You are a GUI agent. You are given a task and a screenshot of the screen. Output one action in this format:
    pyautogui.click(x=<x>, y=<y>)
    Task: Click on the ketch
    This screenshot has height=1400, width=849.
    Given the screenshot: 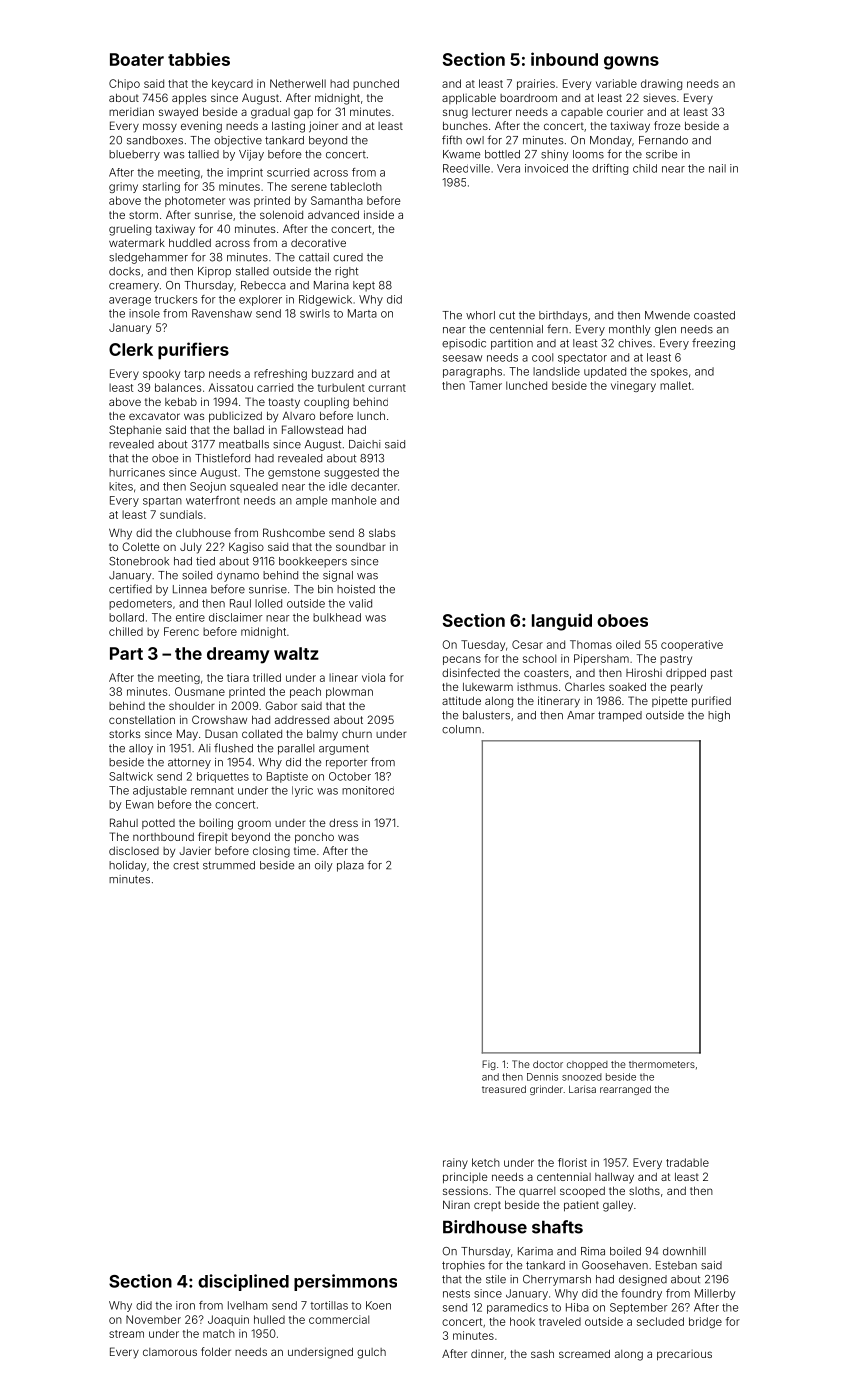 What is the action you would take?
    pyautogui.click(x=486, y=1162)
